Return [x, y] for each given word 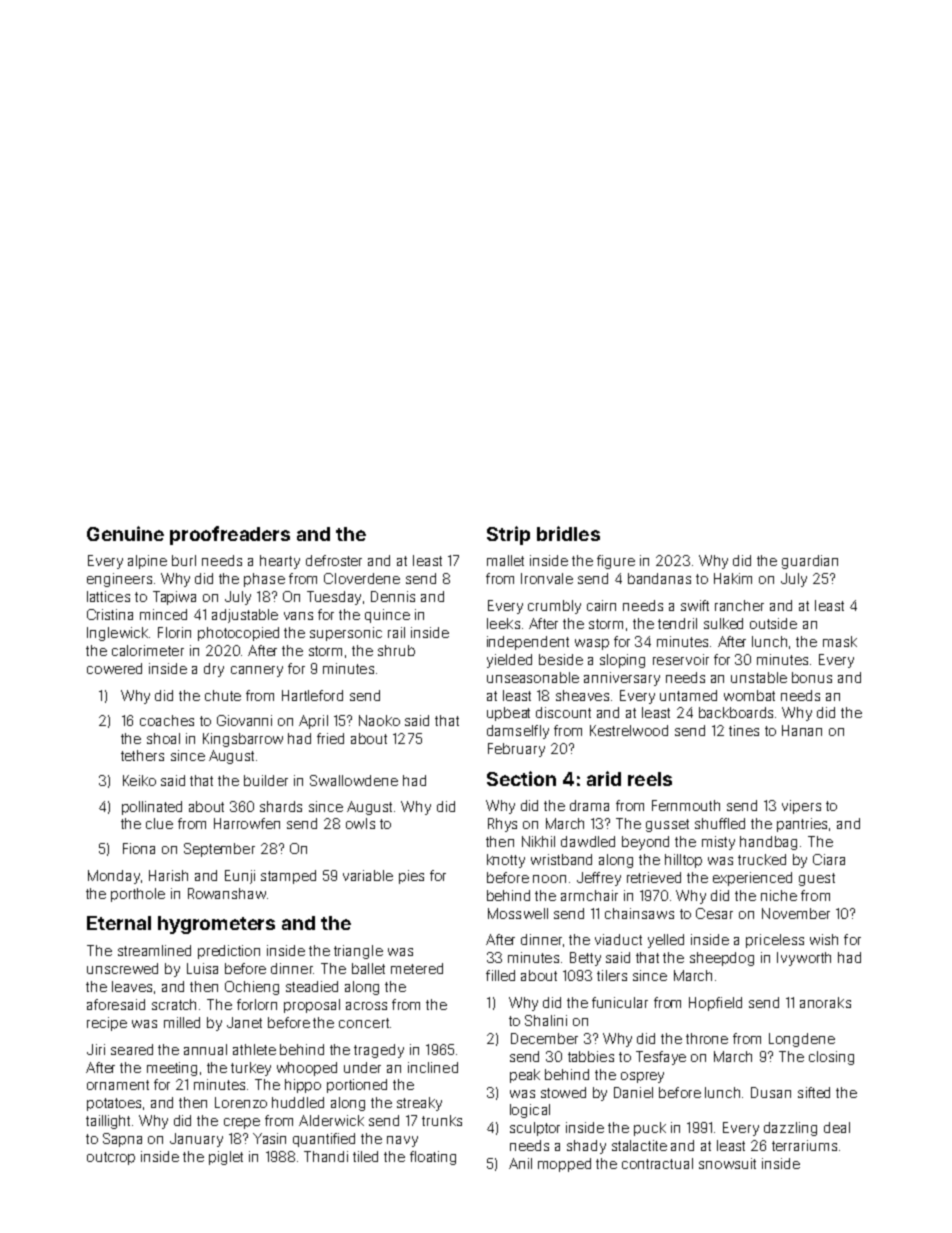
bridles [568, 533]
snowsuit [727, 1163]
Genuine [125, 533]
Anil [520, 1163]
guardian [810, 562]
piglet [226, 1158]
